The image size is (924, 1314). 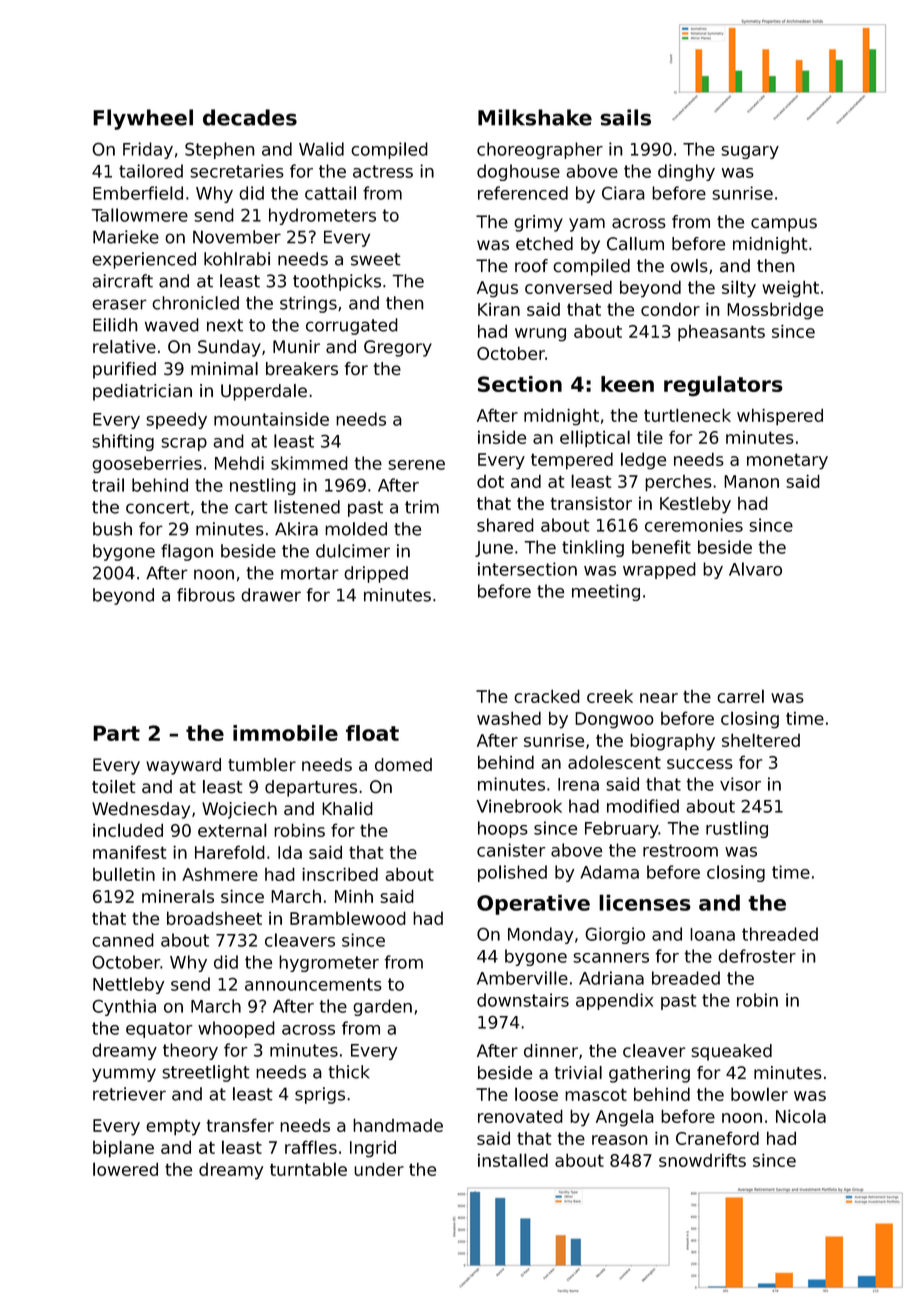 I want to click on carrel, so click(x=740, y=696).
